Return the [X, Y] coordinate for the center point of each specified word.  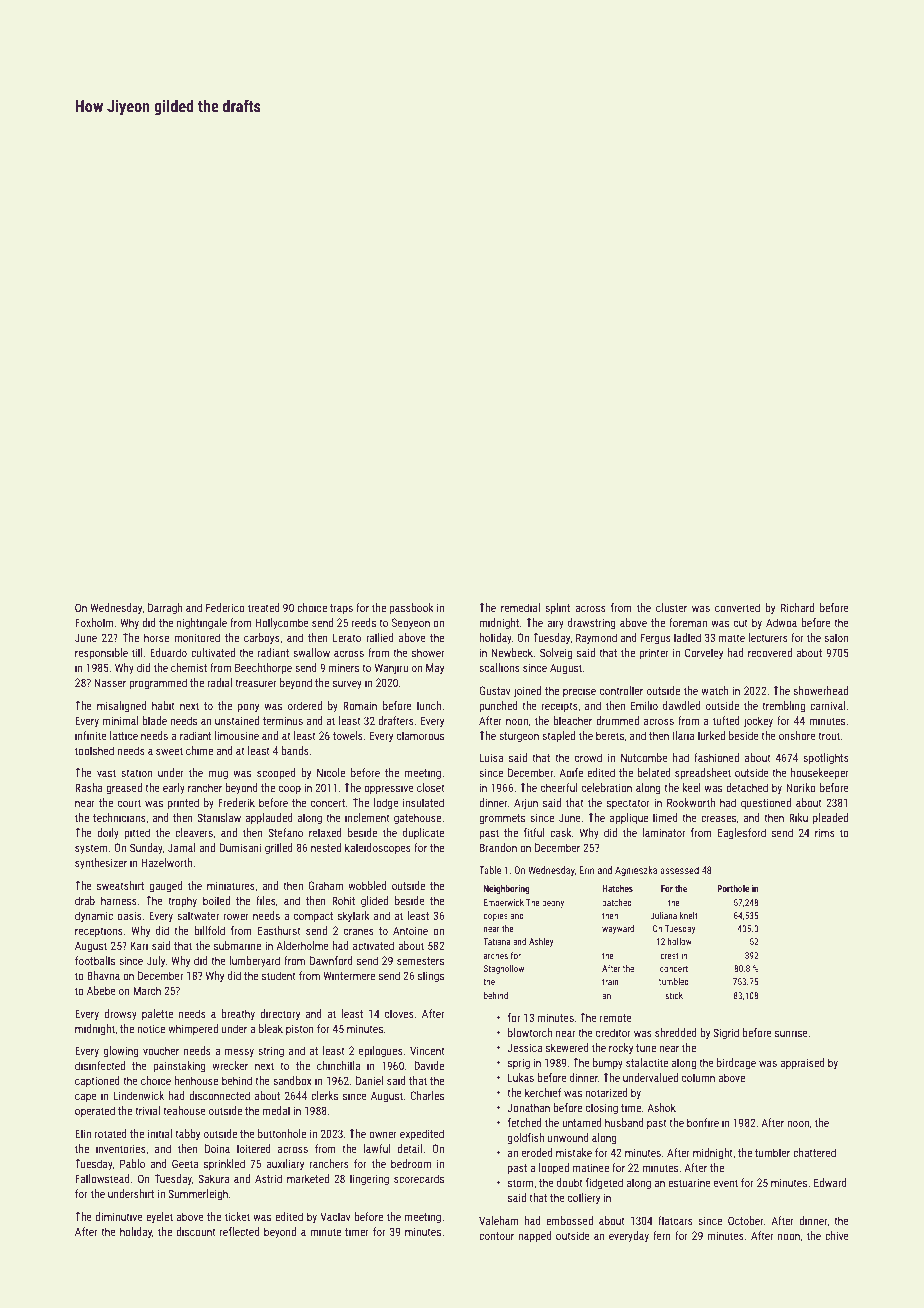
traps [341, 609]
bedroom [411, 1163]
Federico [225, 607]
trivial [147, 1110]
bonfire [703, 1122]
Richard [797, 607]
